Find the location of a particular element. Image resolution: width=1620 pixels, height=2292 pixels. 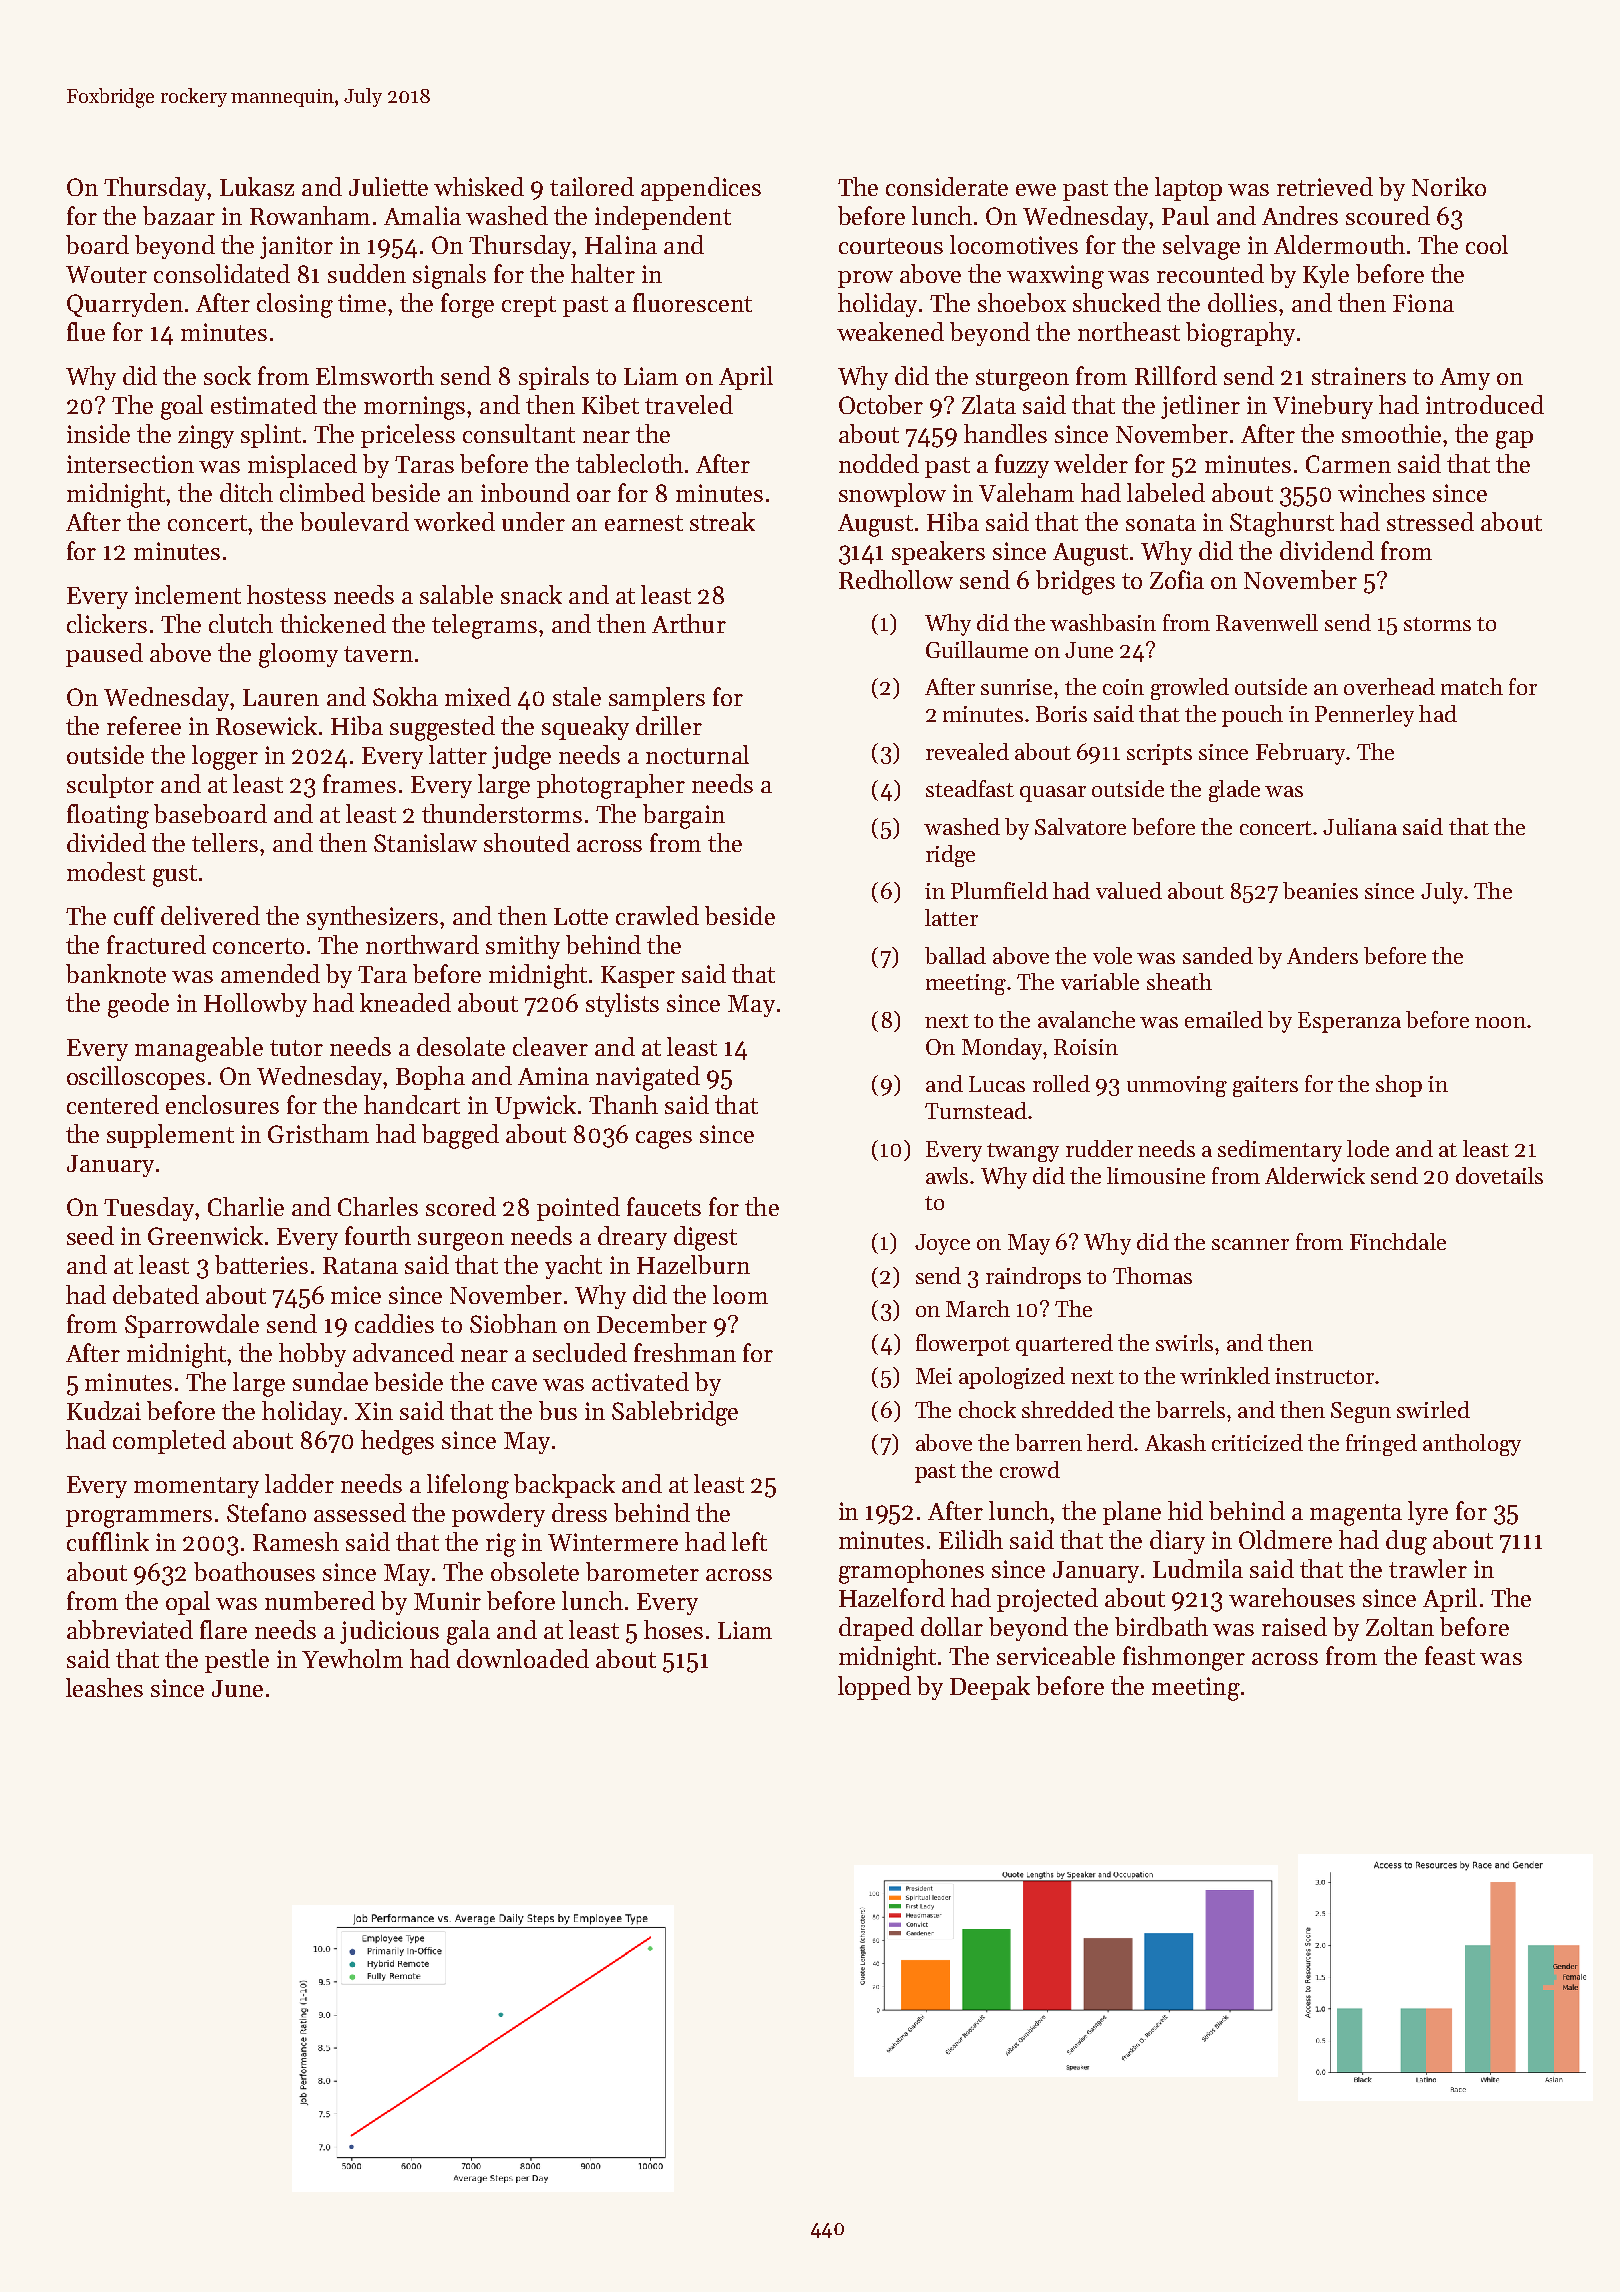

ditch is located at coordinates (246, 492).
